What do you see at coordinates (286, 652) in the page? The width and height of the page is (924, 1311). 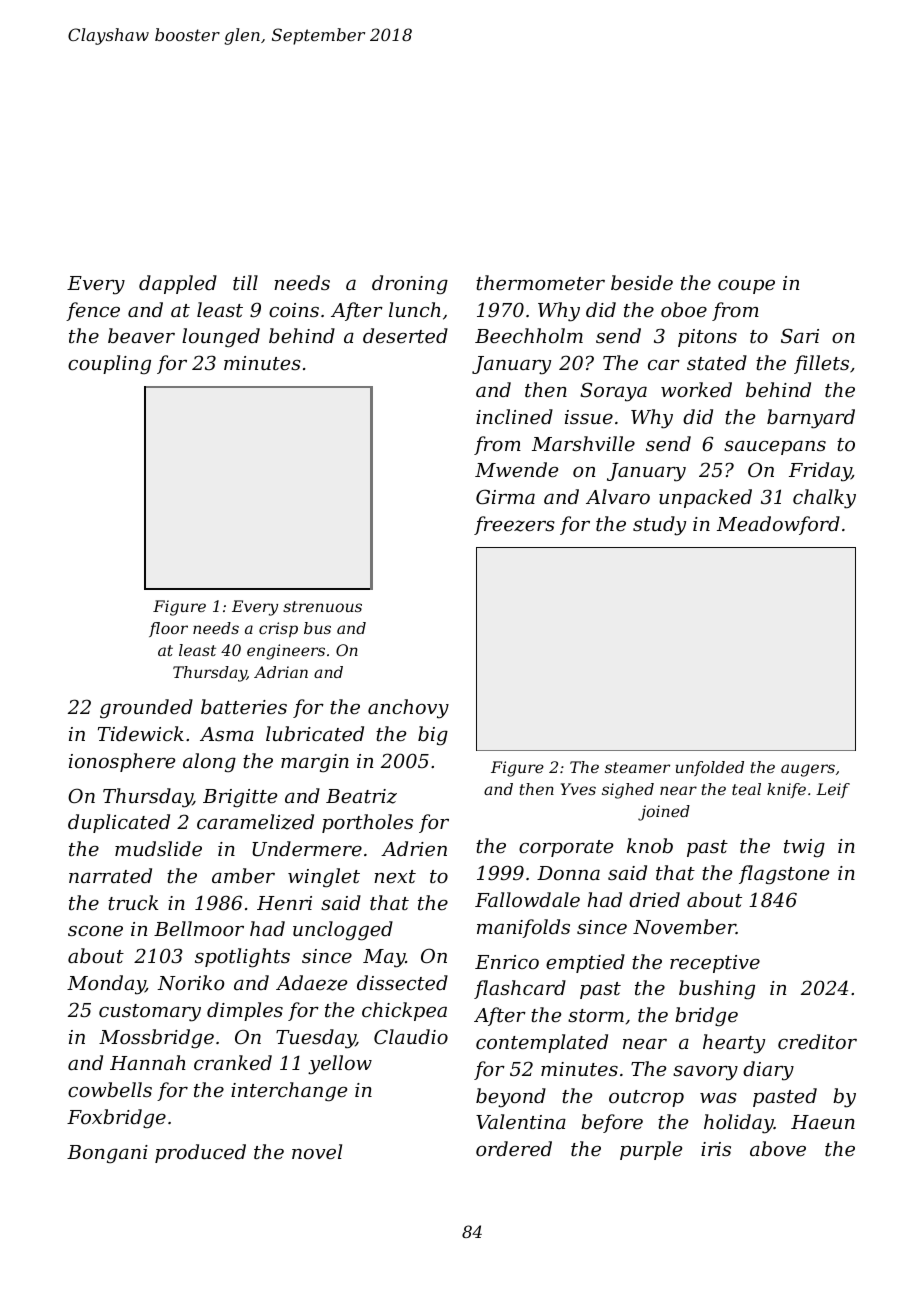 I see `engineers` at bounding box center [286, 652].
